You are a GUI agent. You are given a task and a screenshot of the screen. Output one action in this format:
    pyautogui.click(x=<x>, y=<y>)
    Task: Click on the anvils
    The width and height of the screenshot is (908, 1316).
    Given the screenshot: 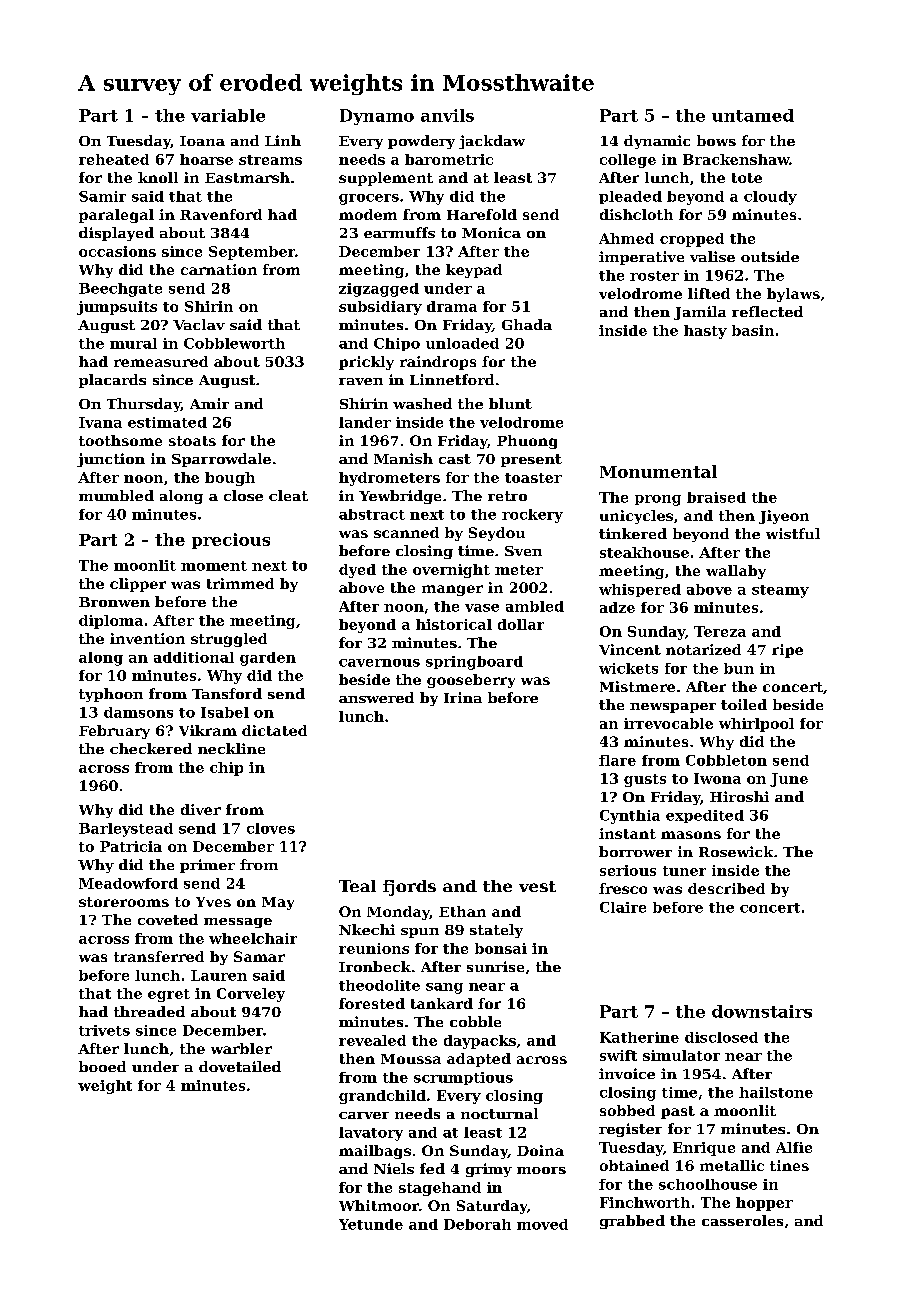 What is the action you would take?
    pyautogui.click(x=447, y=115)
